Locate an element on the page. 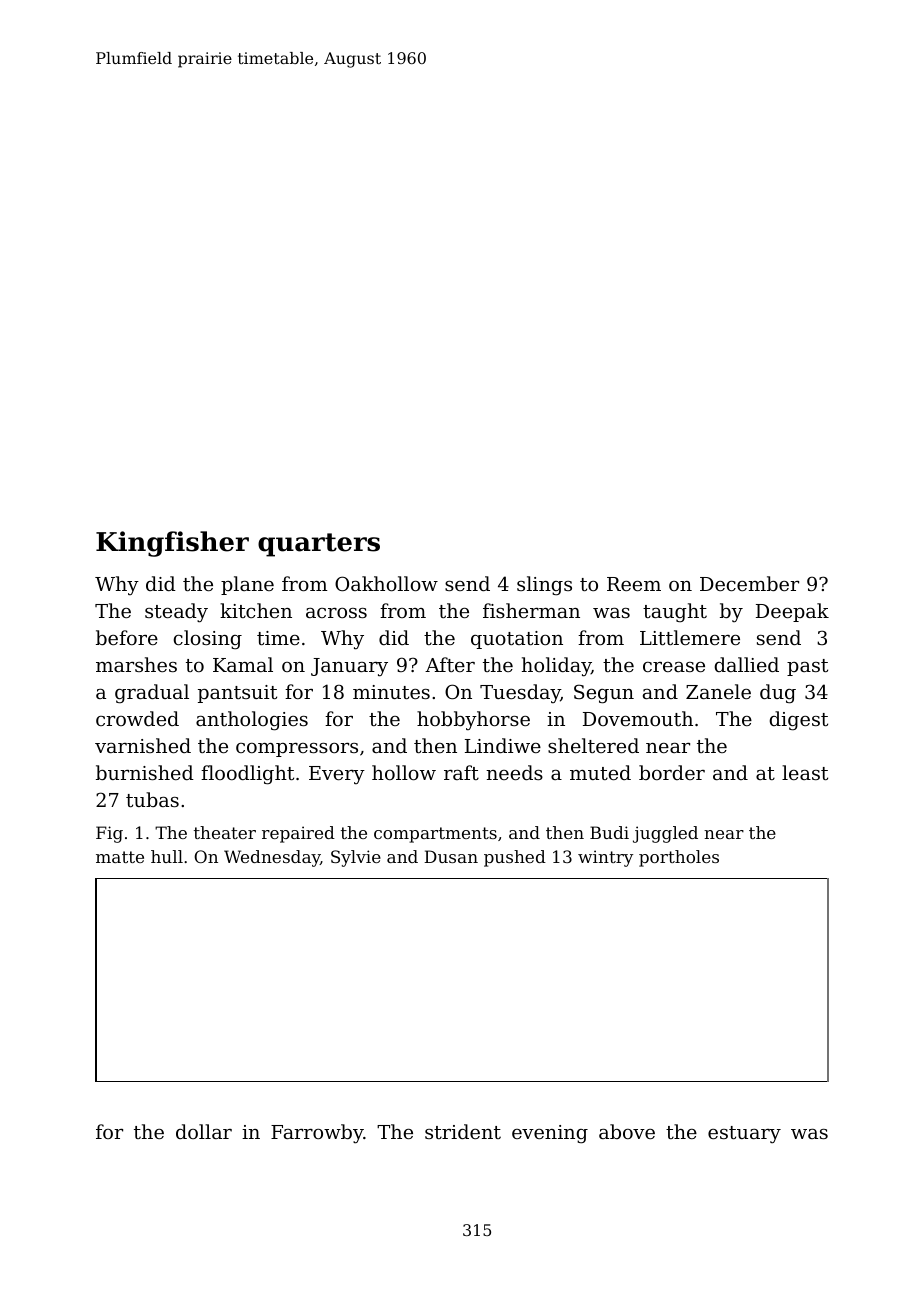 The height and width of the document is (1311, 924). Reem is located at coordinates (634, 584).
